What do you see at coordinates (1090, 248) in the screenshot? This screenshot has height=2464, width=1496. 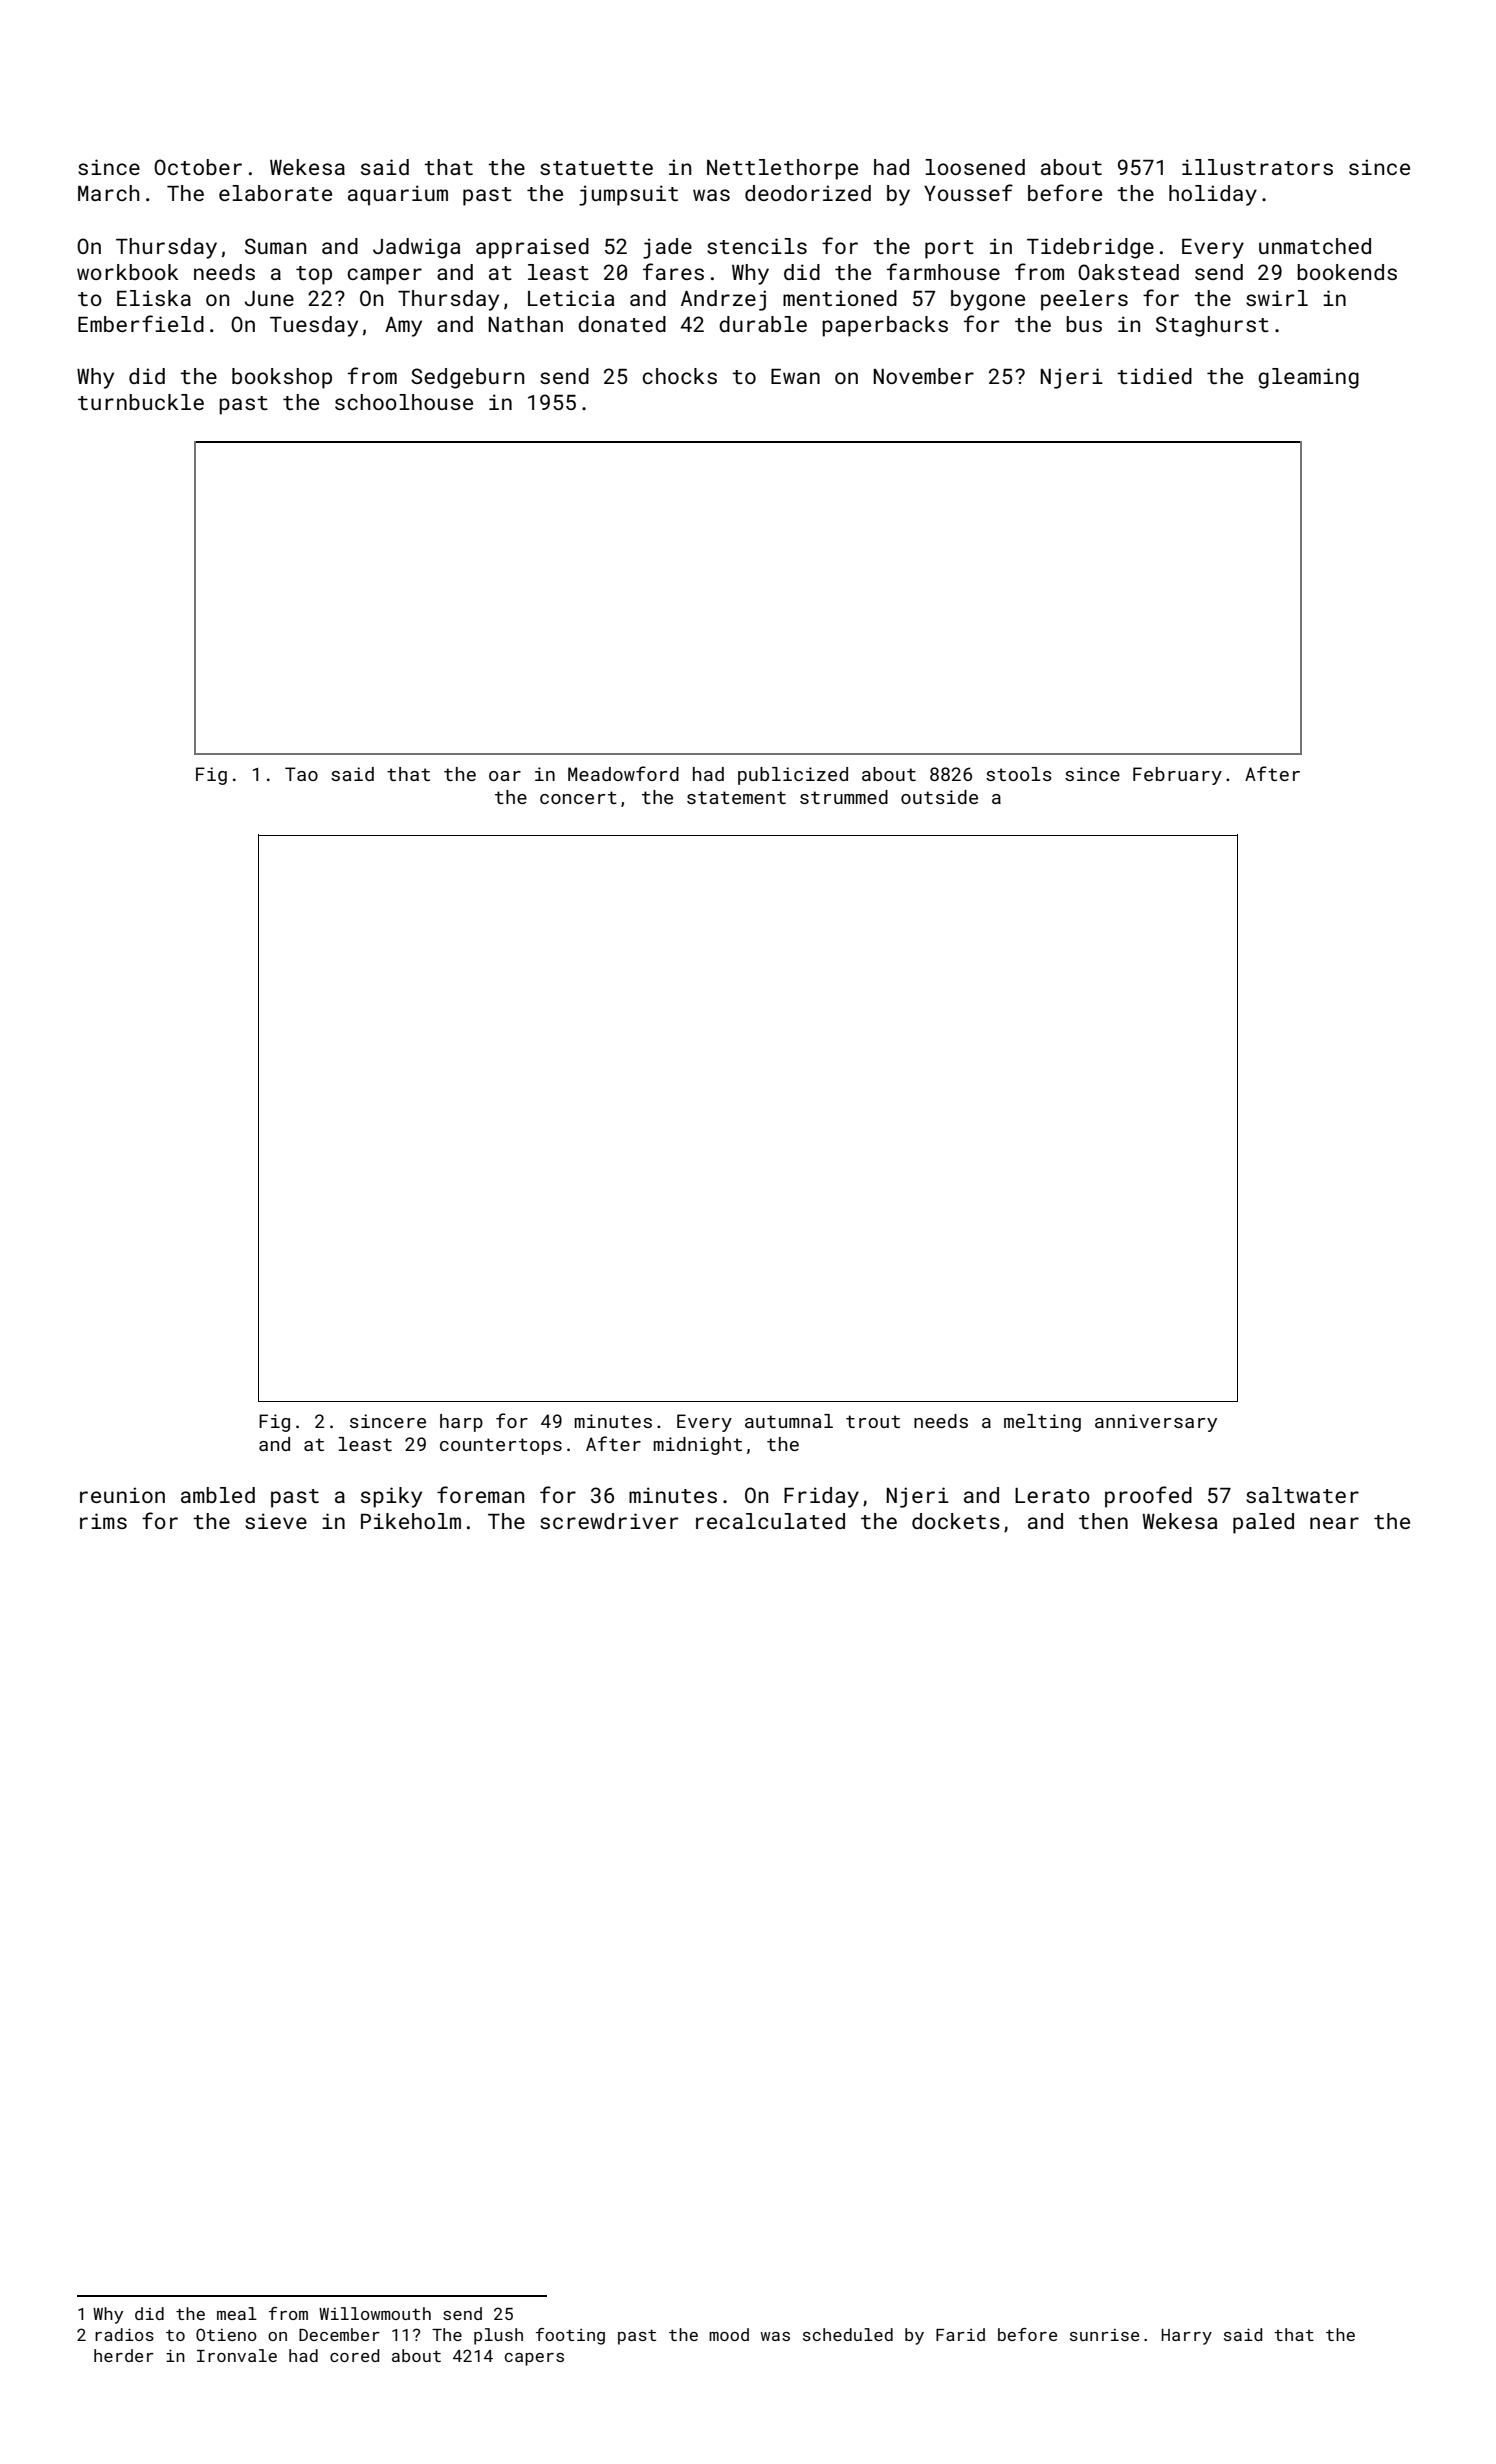 I see `Tidebridge` at bounding box center [1090, 248].
